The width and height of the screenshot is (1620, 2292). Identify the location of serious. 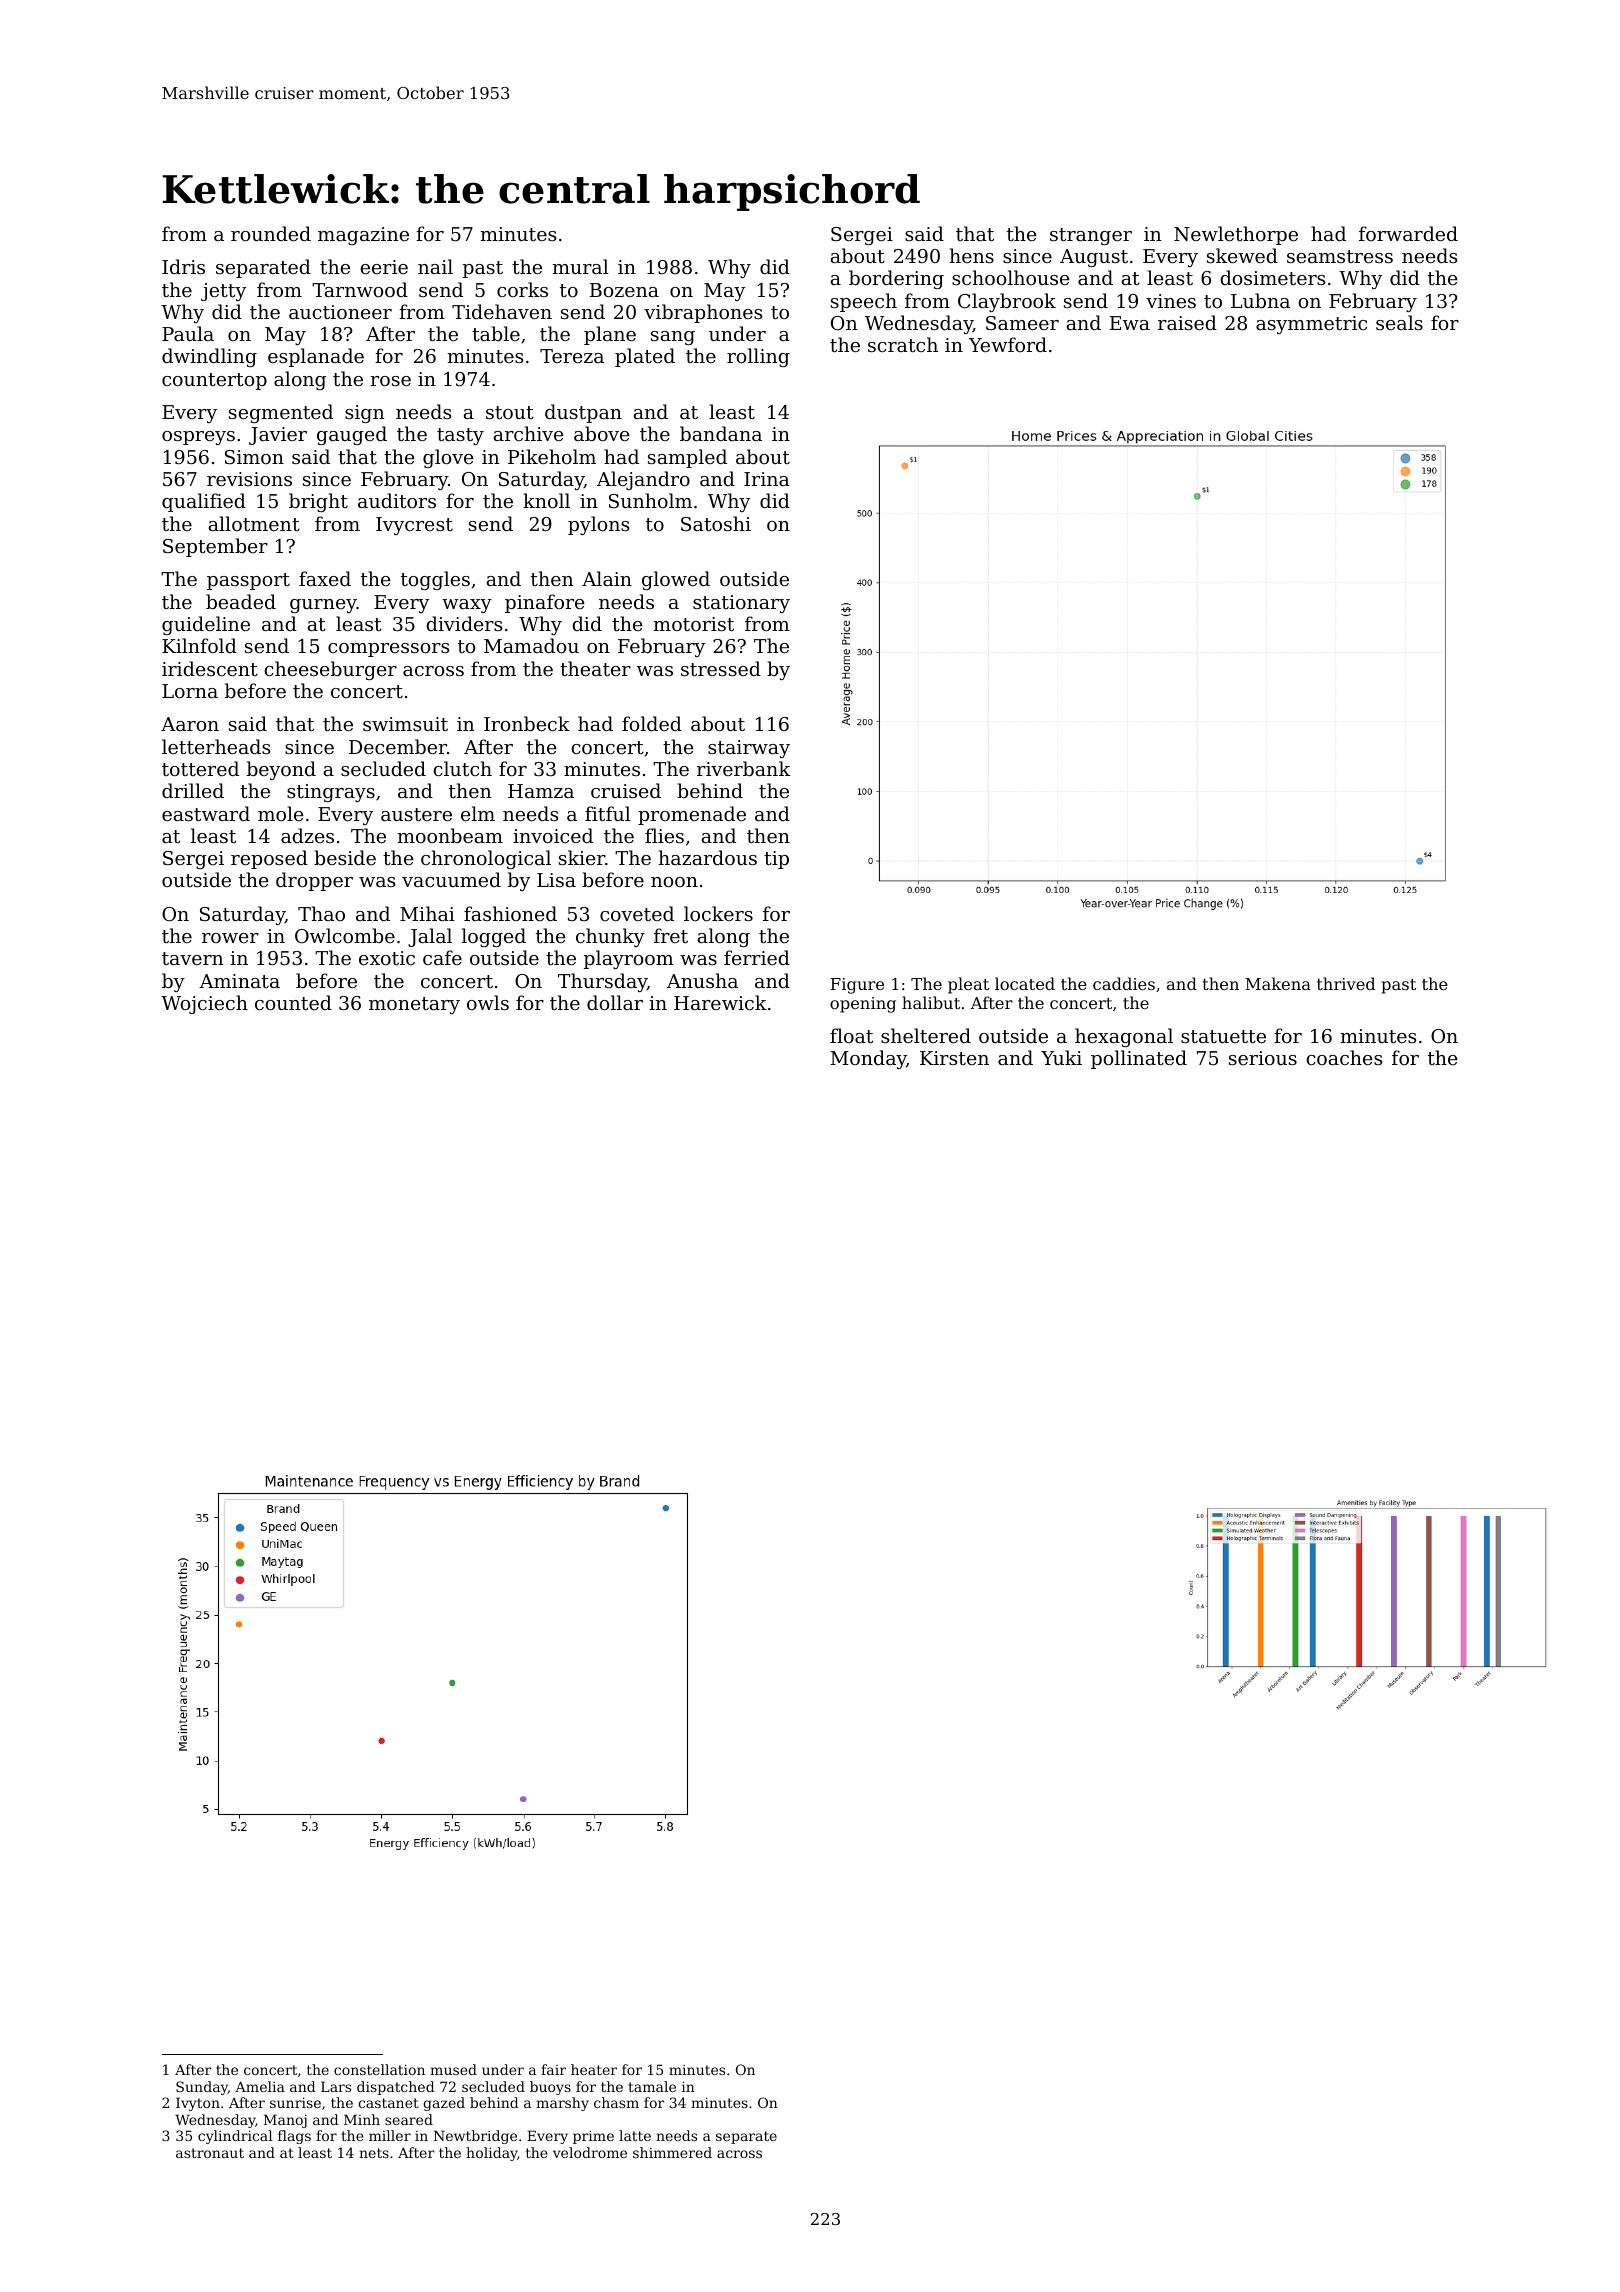
(1263, 1058).
